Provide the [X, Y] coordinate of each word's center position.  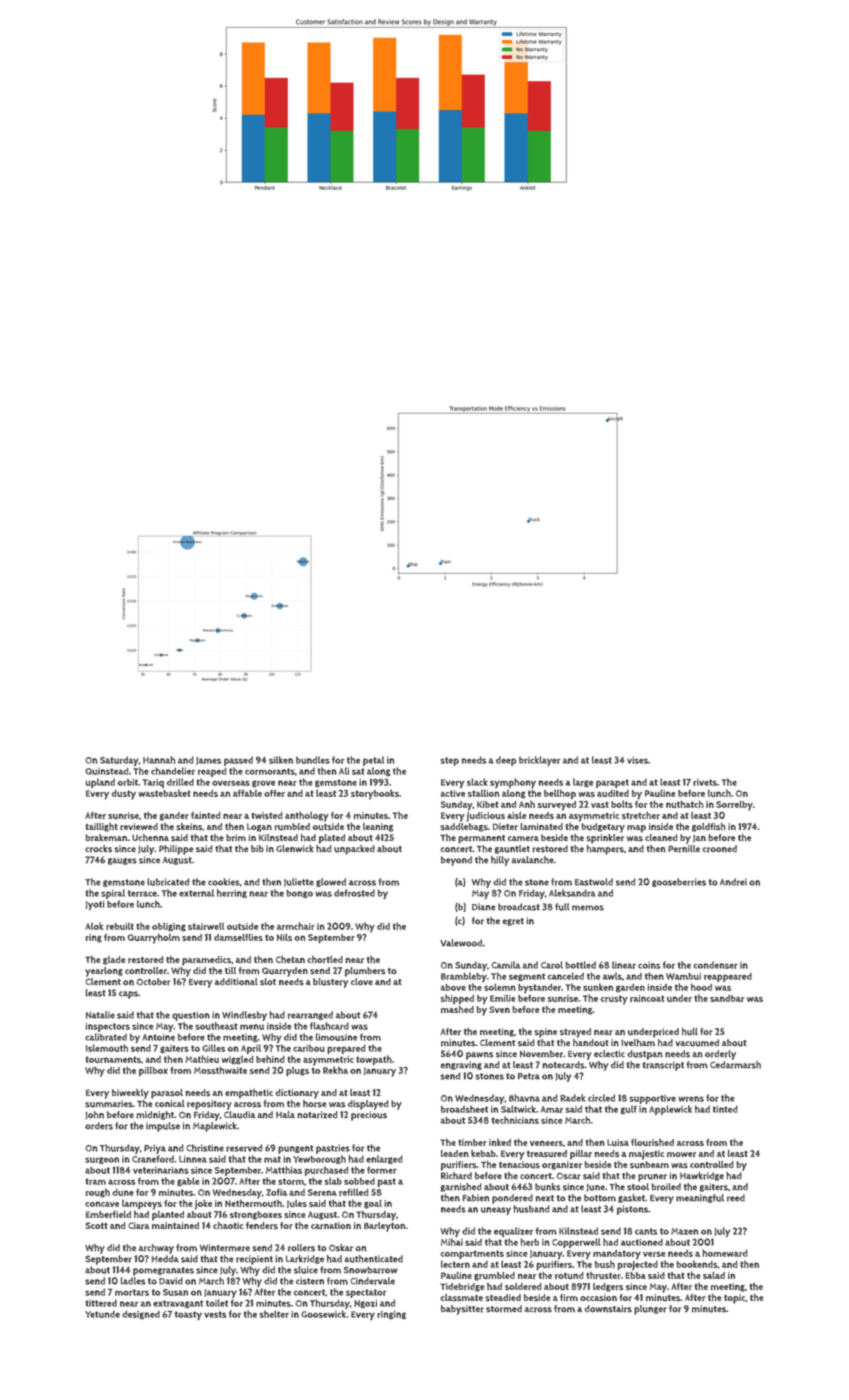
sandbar [727, 998]
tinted [725, 1109]
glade [114, 960]
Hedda [165, 1258]
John [94, 1115]
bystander [539, 989]
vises [637, 760]
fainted [206, 815]
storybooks [375, 794]
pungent [295, 1149]
